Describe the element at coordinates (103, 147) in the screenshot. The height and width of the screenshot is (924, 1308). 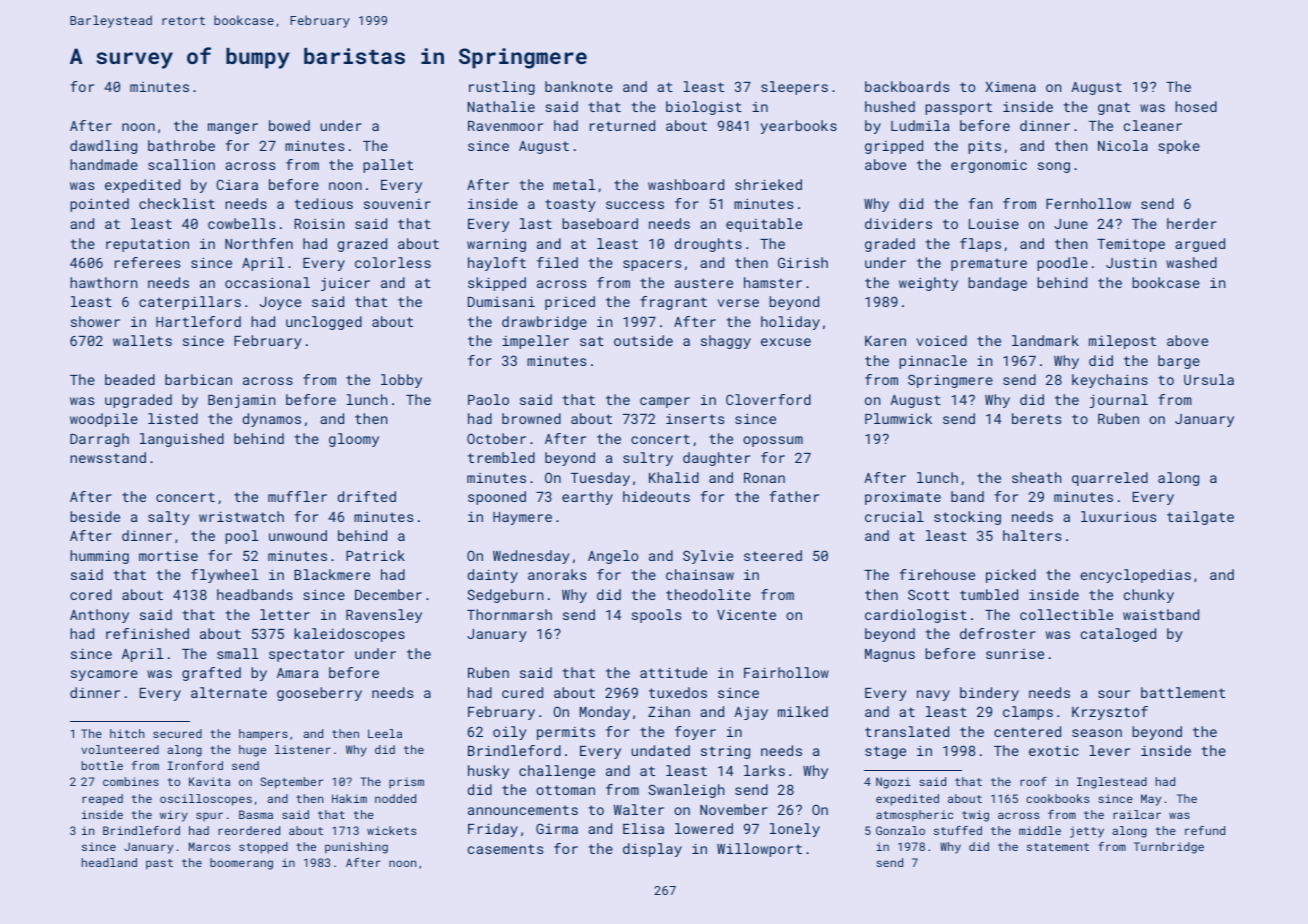
I see `dawdling` at that location.
